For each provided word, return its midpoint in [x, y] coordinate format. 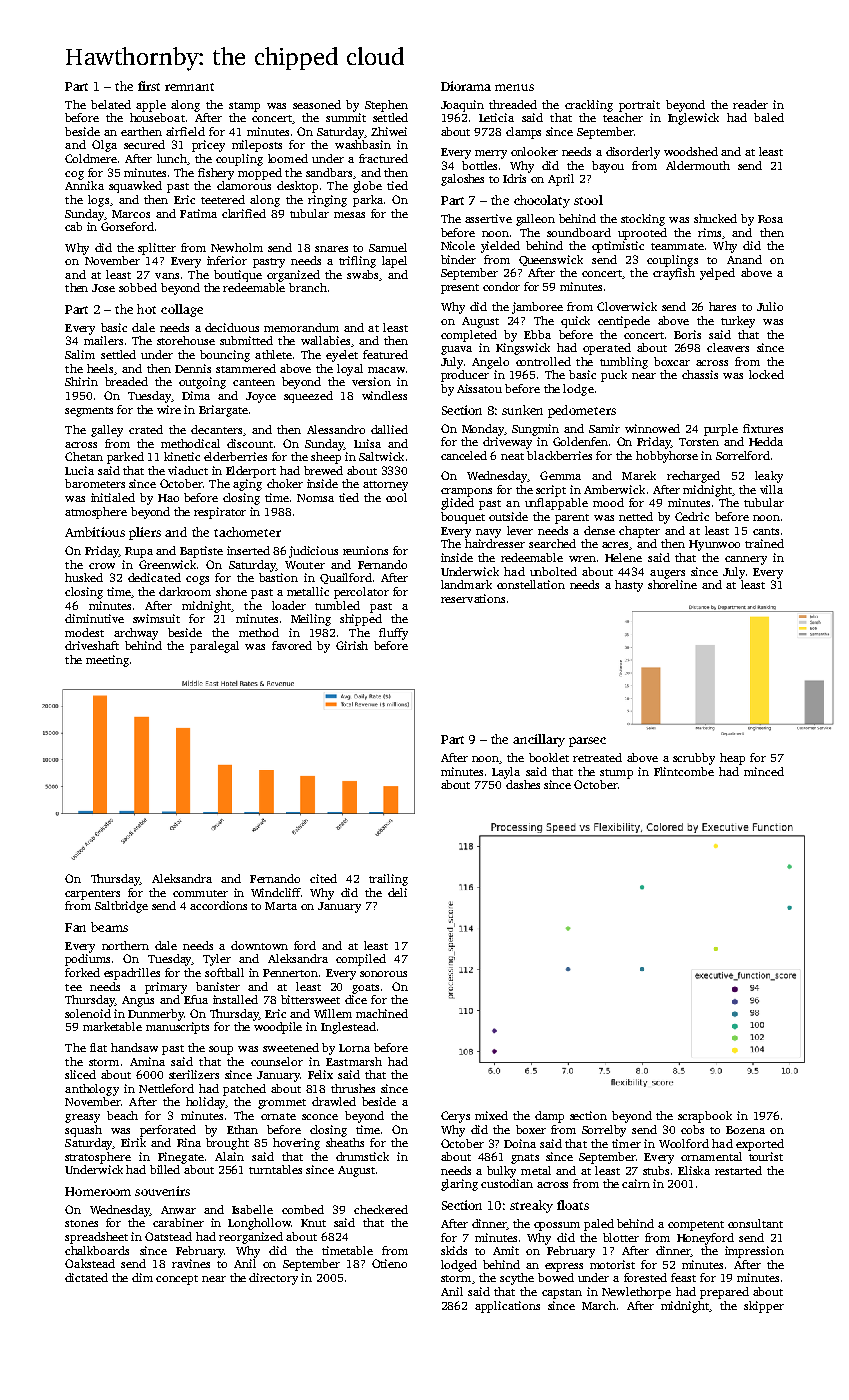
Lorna [354, 1048]
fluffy [393, 634]
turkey [738, 322]
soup [221, 1050]
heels [100, 368]
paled [599, 1225]
